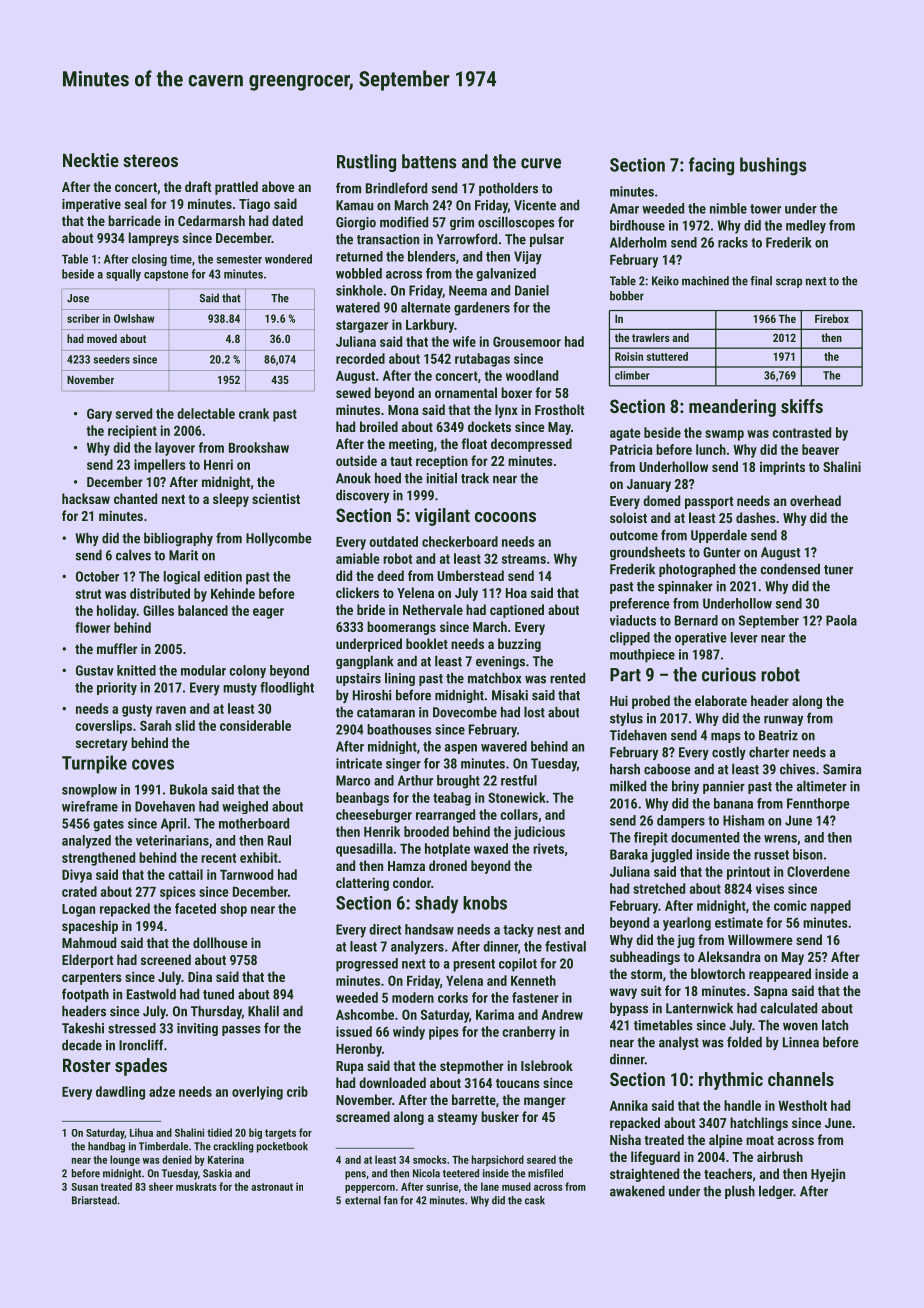 The width and height of the image is (924, 1308). I want to click on Dovecombe, so click(465, 712).
